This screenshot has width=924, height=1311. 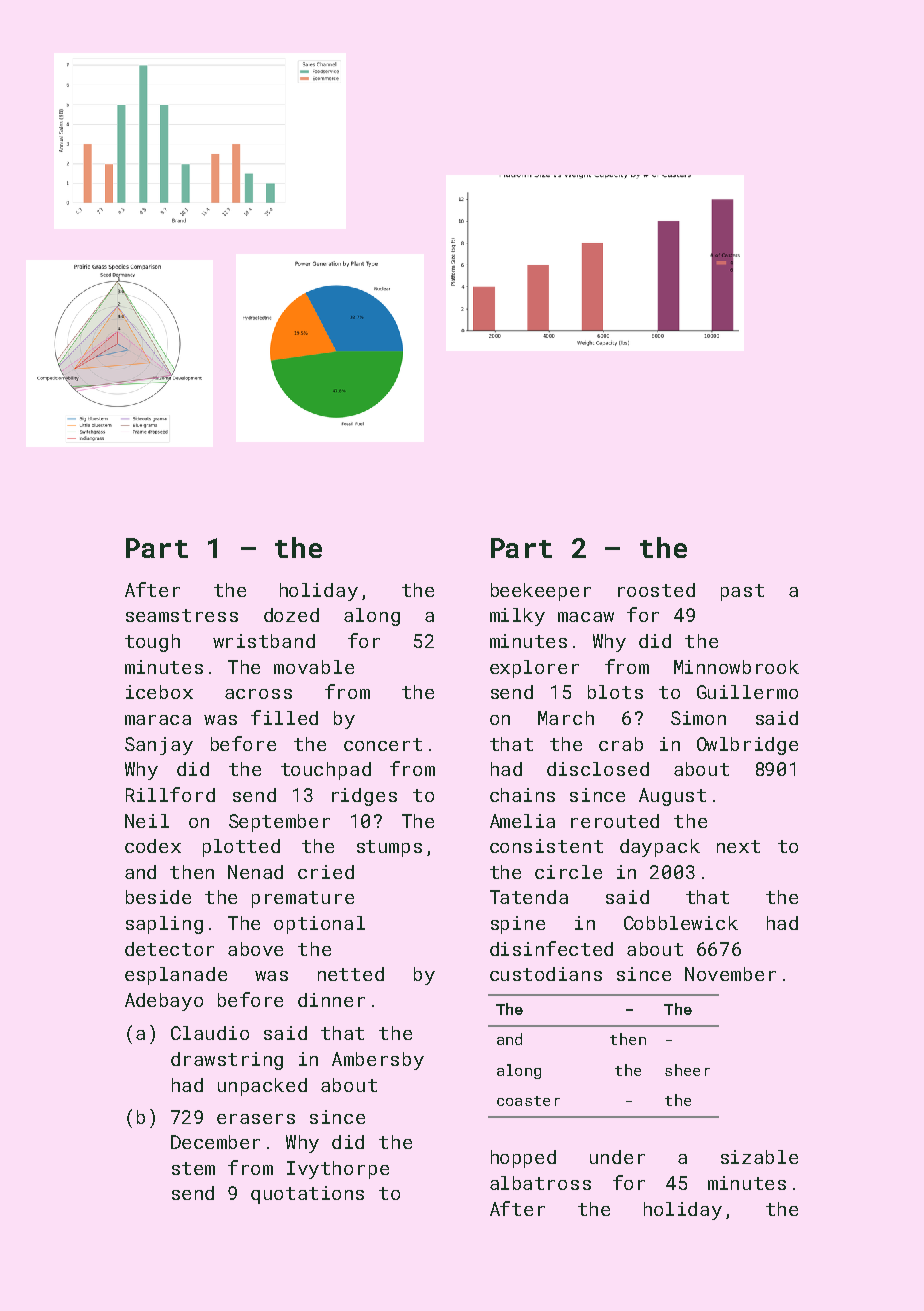 What do you see at coordinates (687, 1070) in the screenshot?
I see `sheer` at bounding box center [687, 1070].
